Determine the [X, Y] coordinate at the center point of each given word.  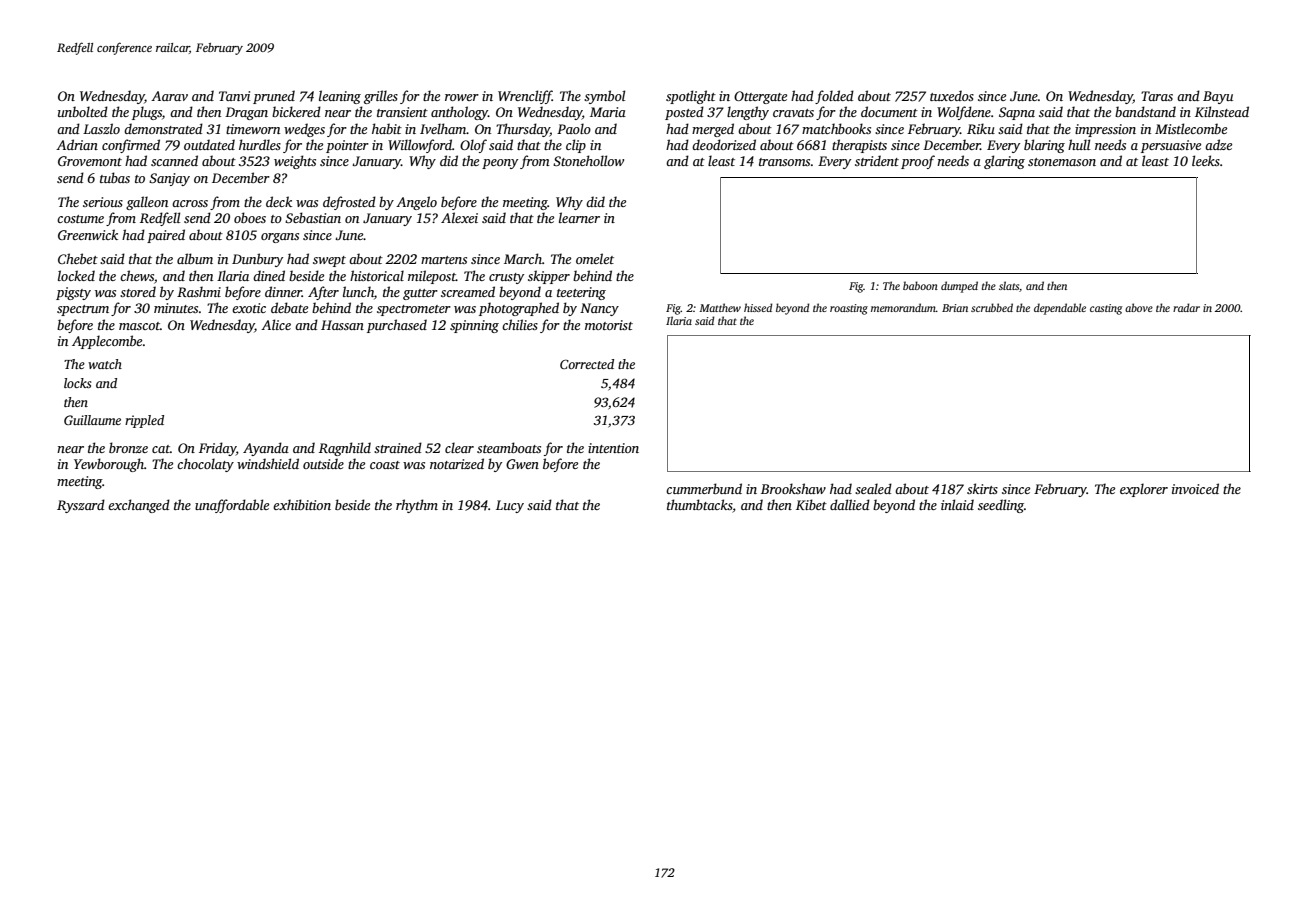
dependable [1060, 309]
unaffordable [232, 506]
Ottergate [760, 97]
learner [579, 217]
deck [279, 201]
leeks [1206, 160]
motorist [609, 325]
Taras [1157, 96]
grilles [381, 97]
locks [78, 383]
